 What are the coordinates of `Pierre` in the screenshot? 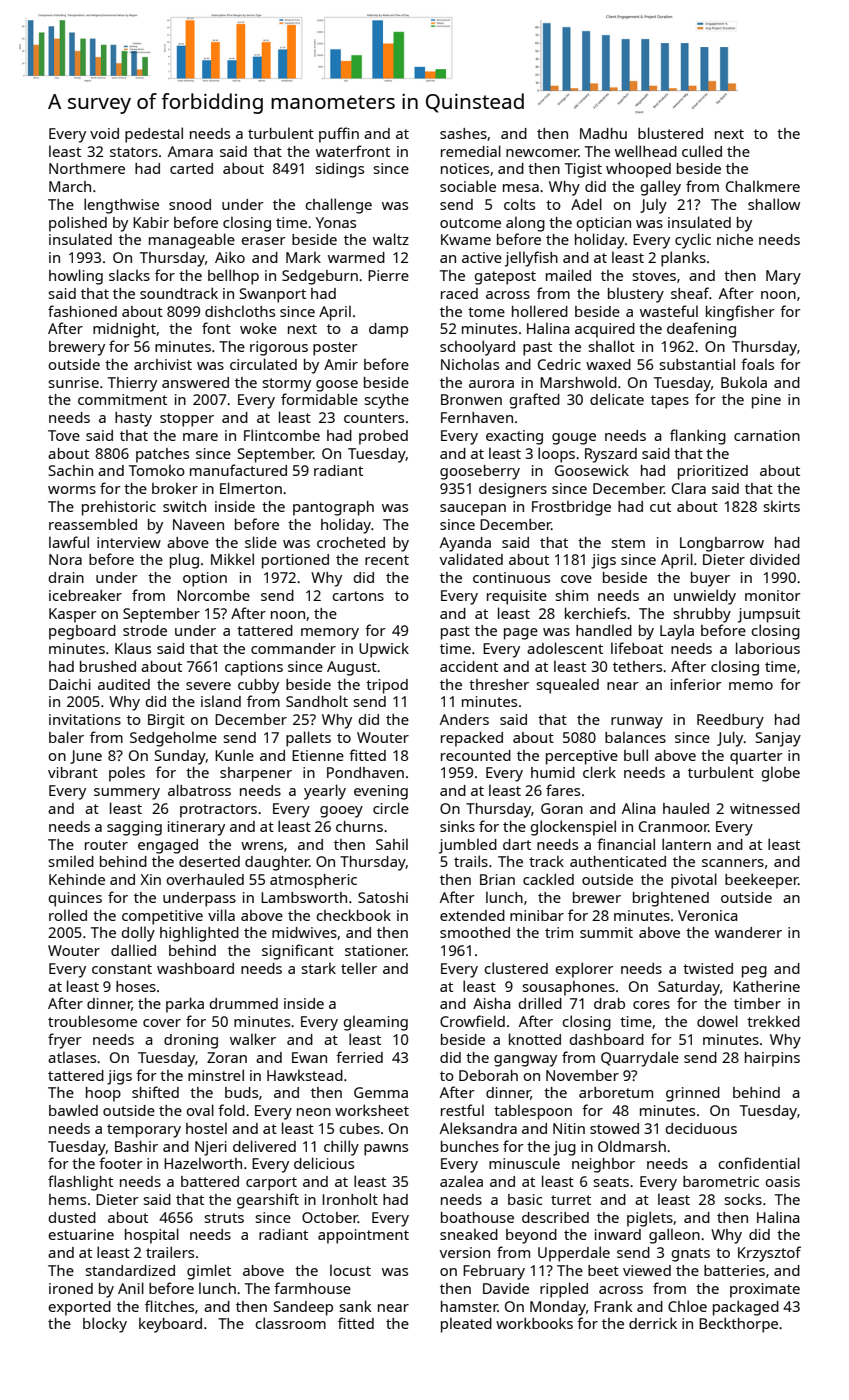 It's located at (388, 275).
